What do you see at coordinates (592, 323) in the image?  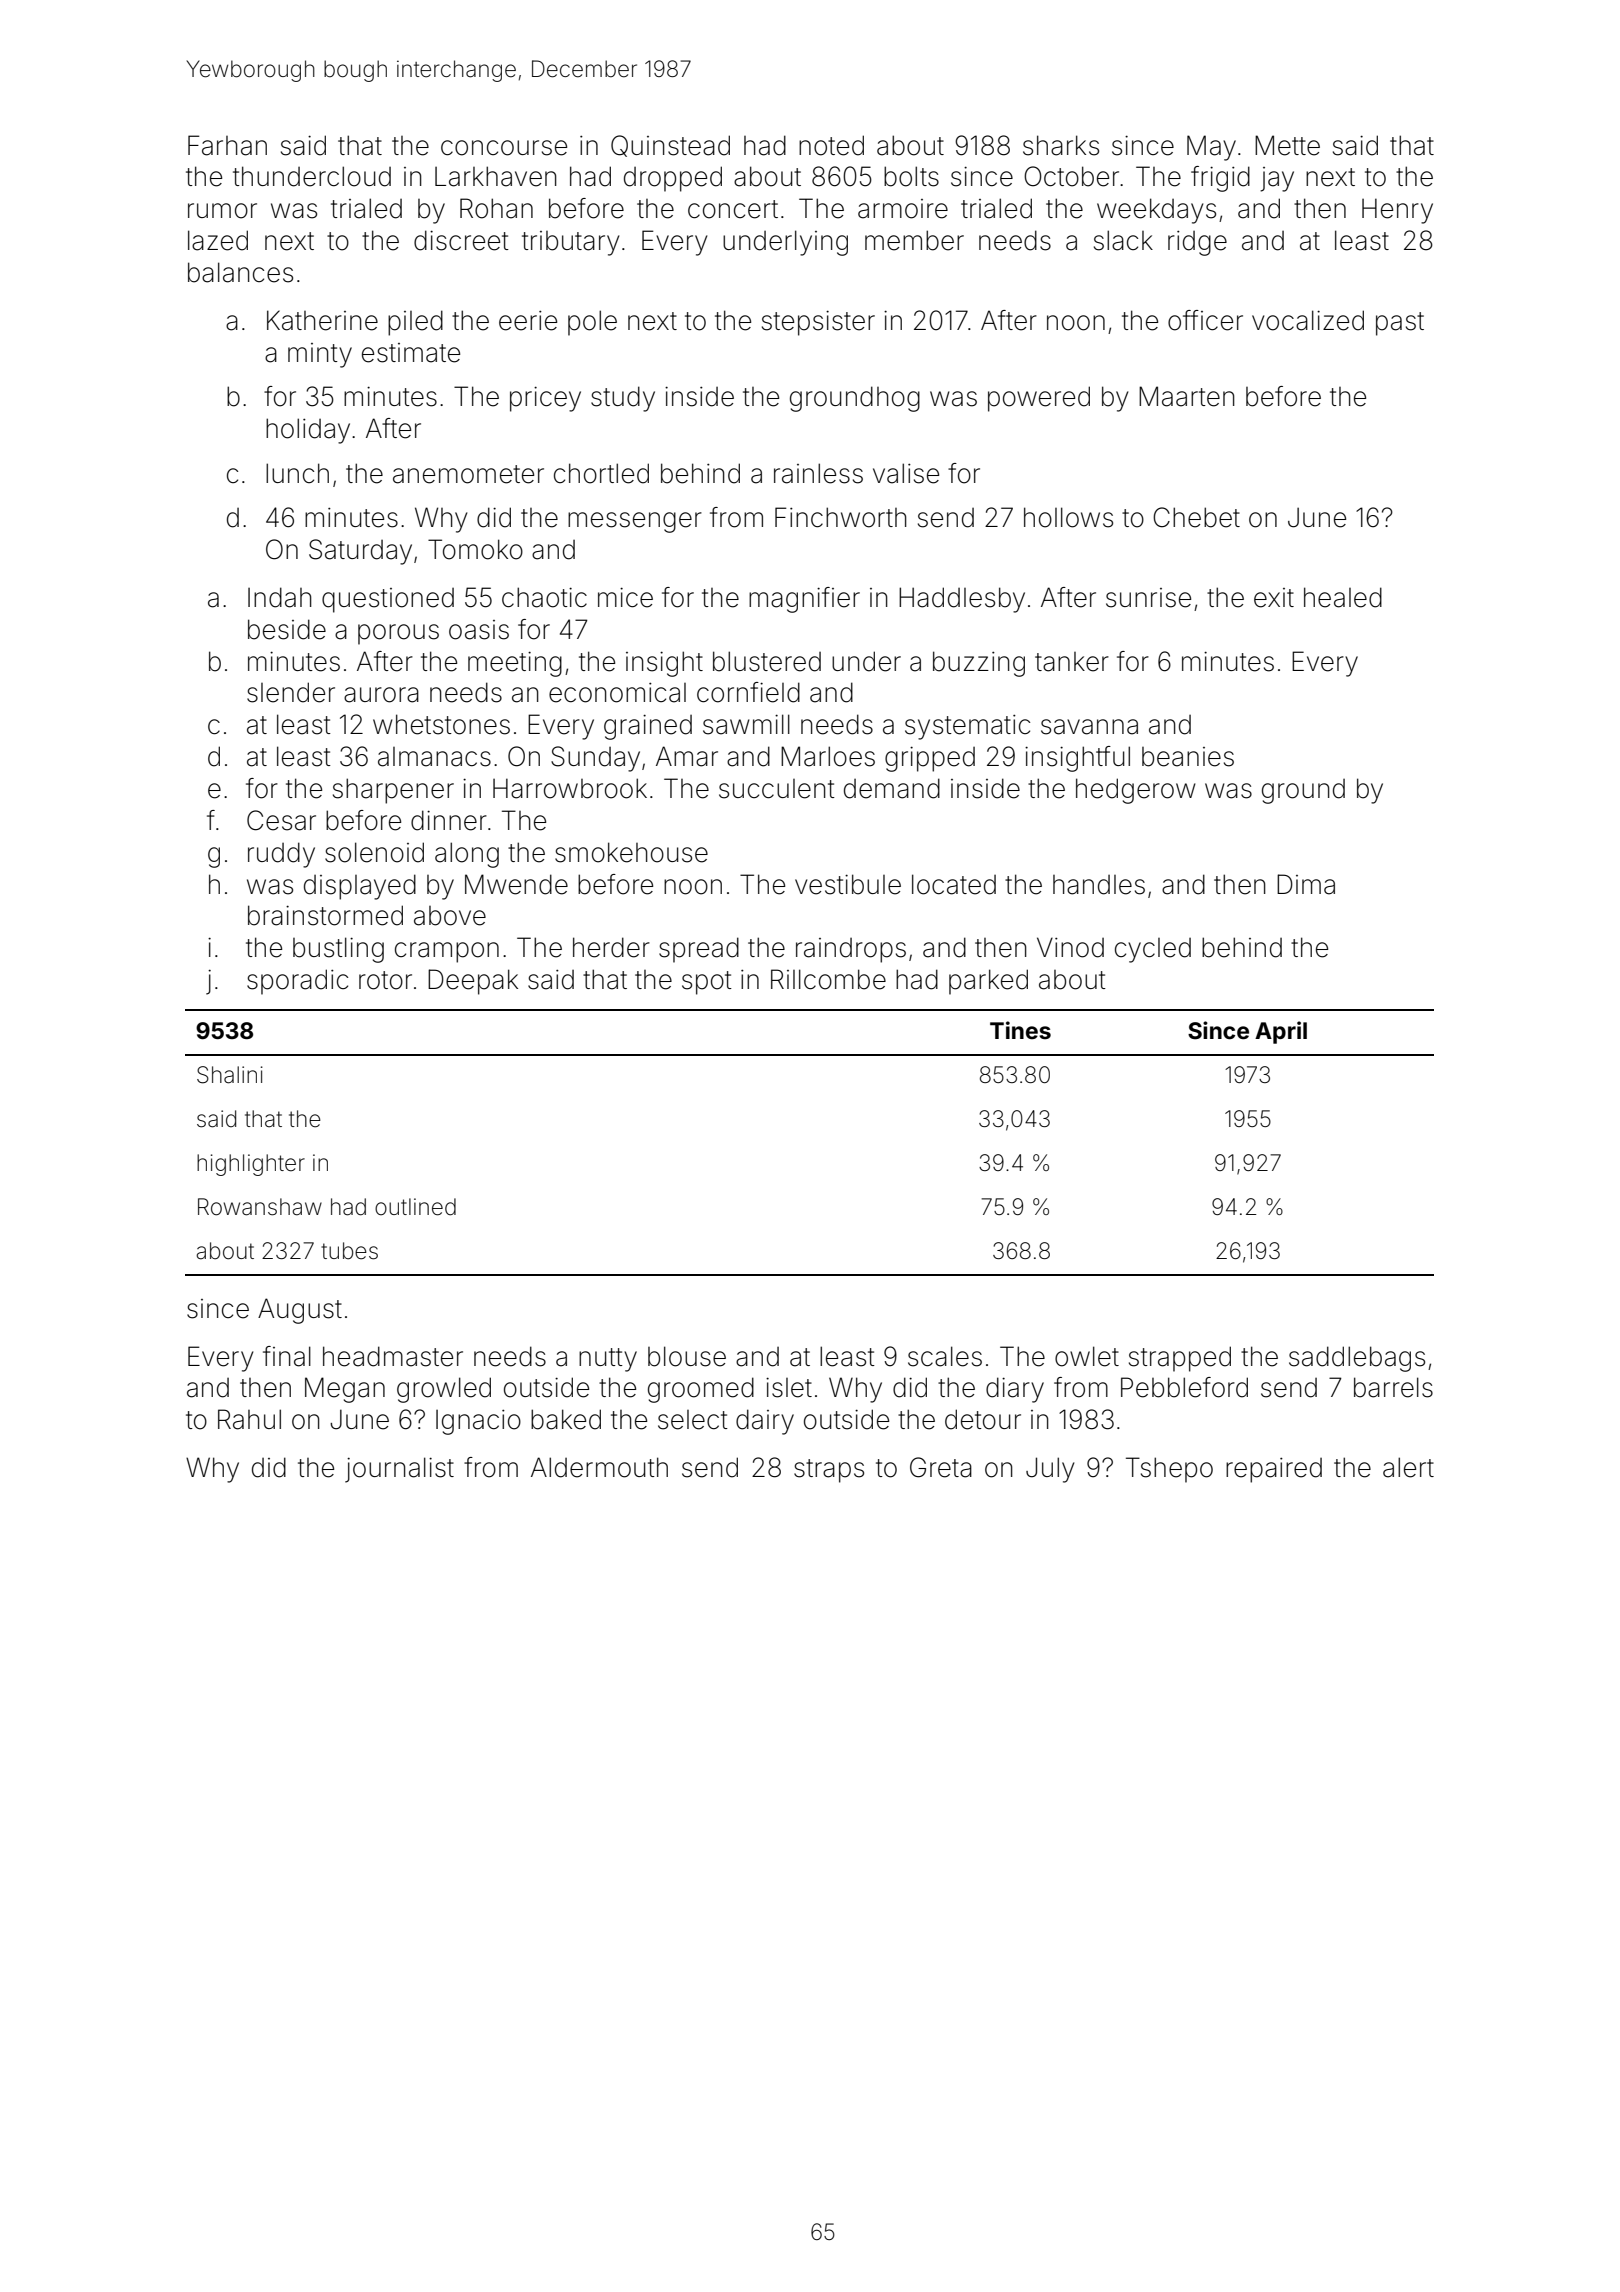 I see `pole` at bounding box center [592, 323].
